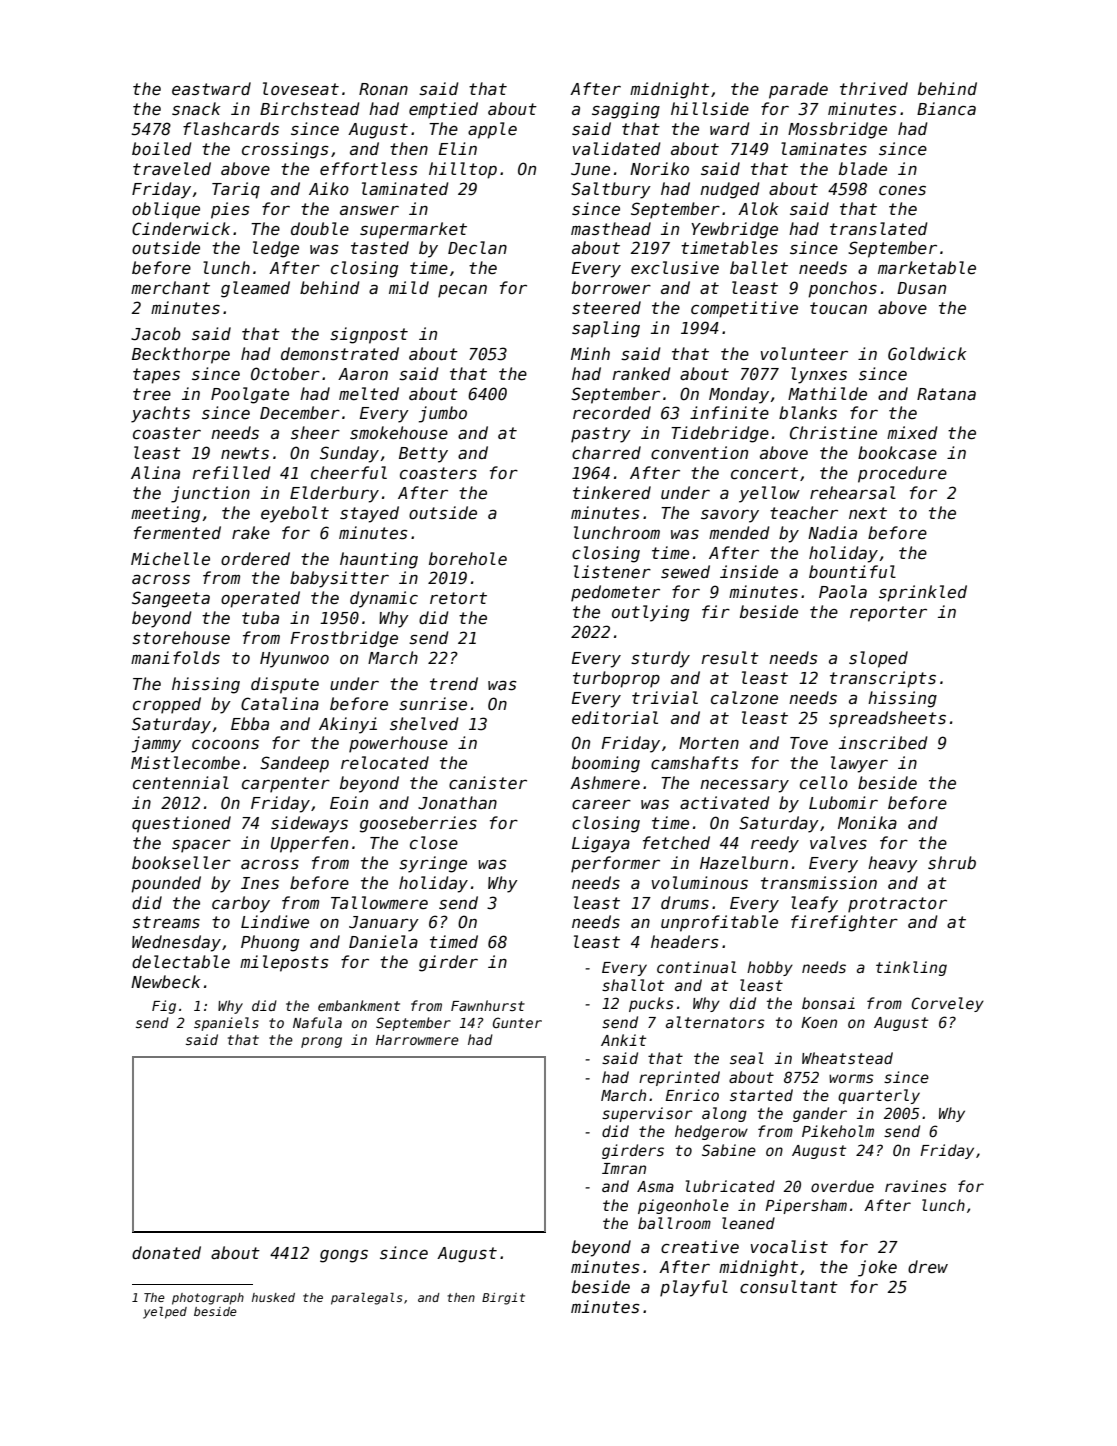 The height and width of the screenshot is (1446, 1117). I want to click on Sangeeta, so click(171, 599).
